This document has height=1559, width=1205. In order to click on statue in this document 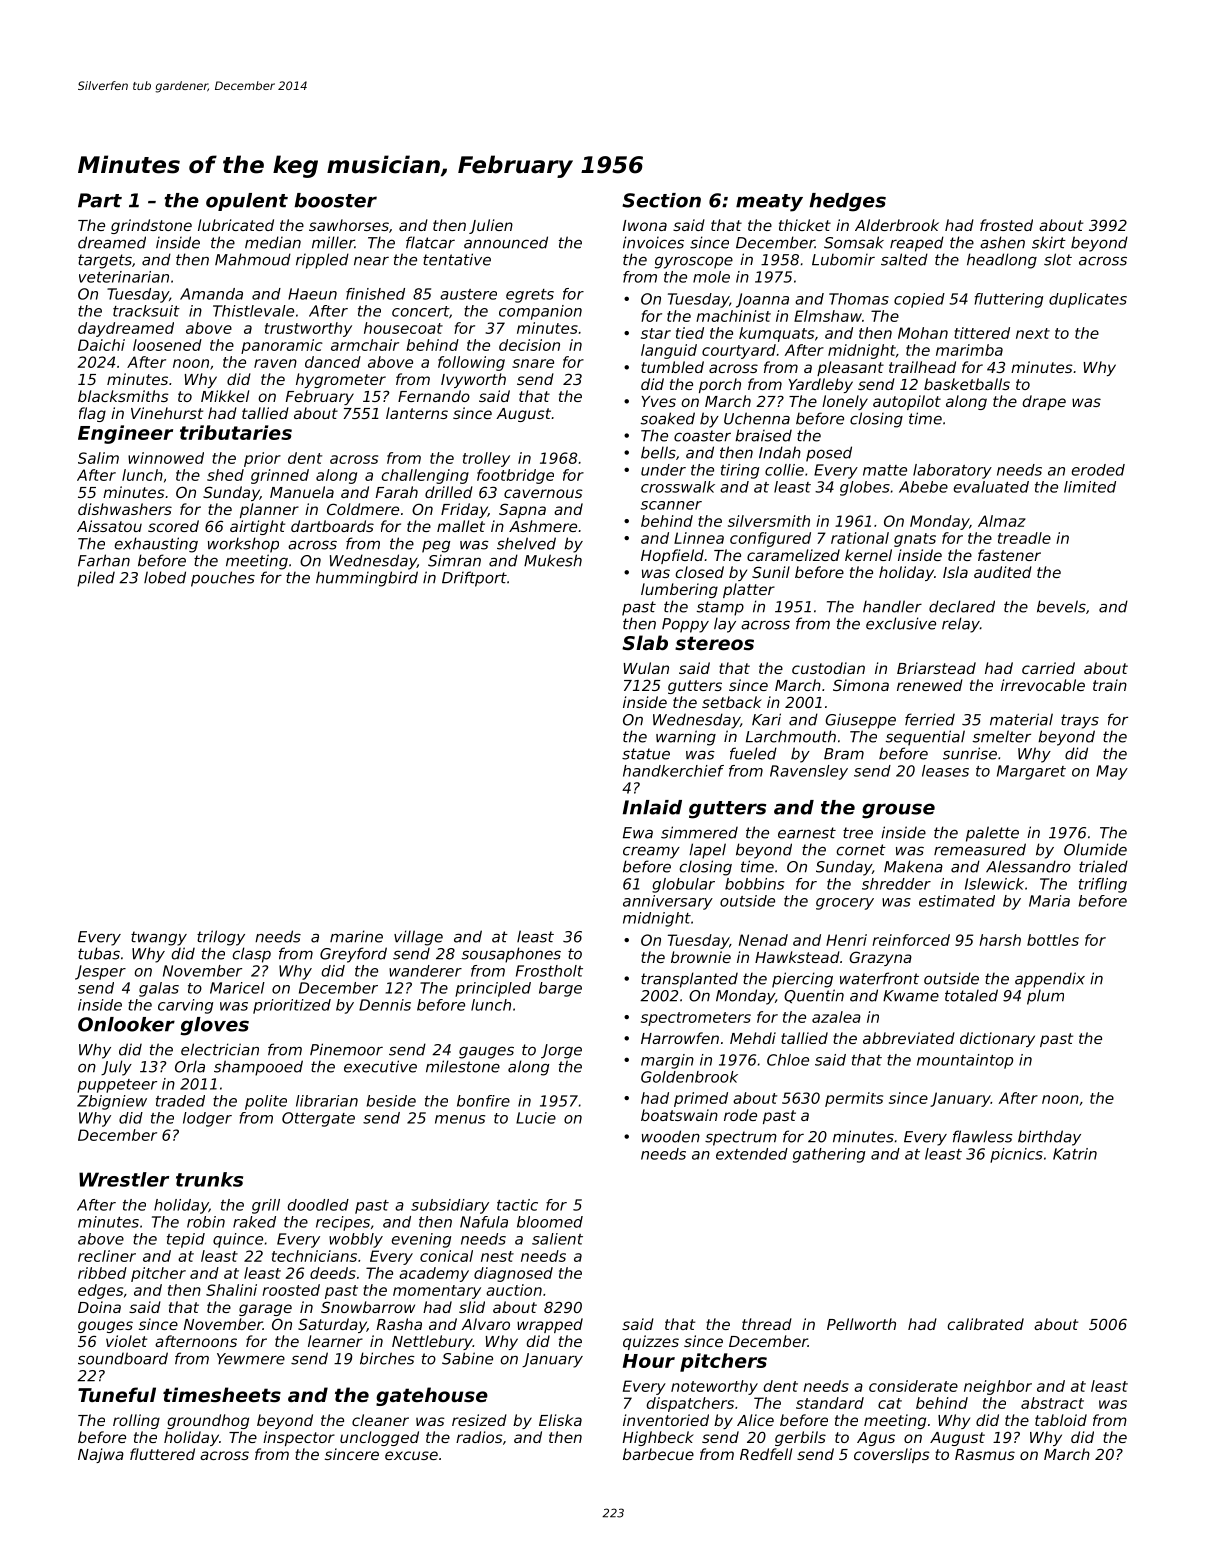, I will do `click(646, 754)`.
